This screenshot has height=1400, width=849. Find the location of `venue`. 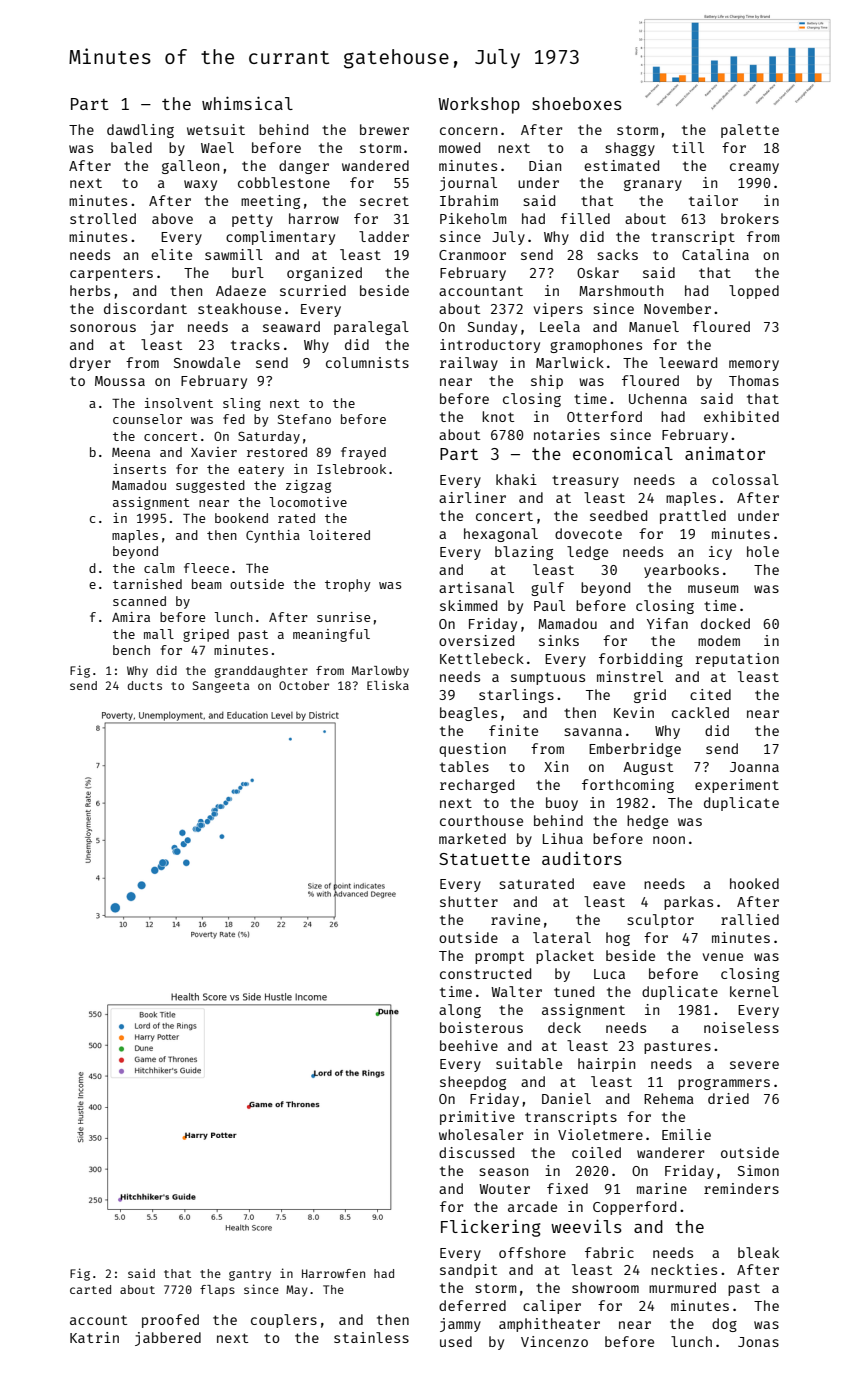

venue is located at coordinates (723, 957).
